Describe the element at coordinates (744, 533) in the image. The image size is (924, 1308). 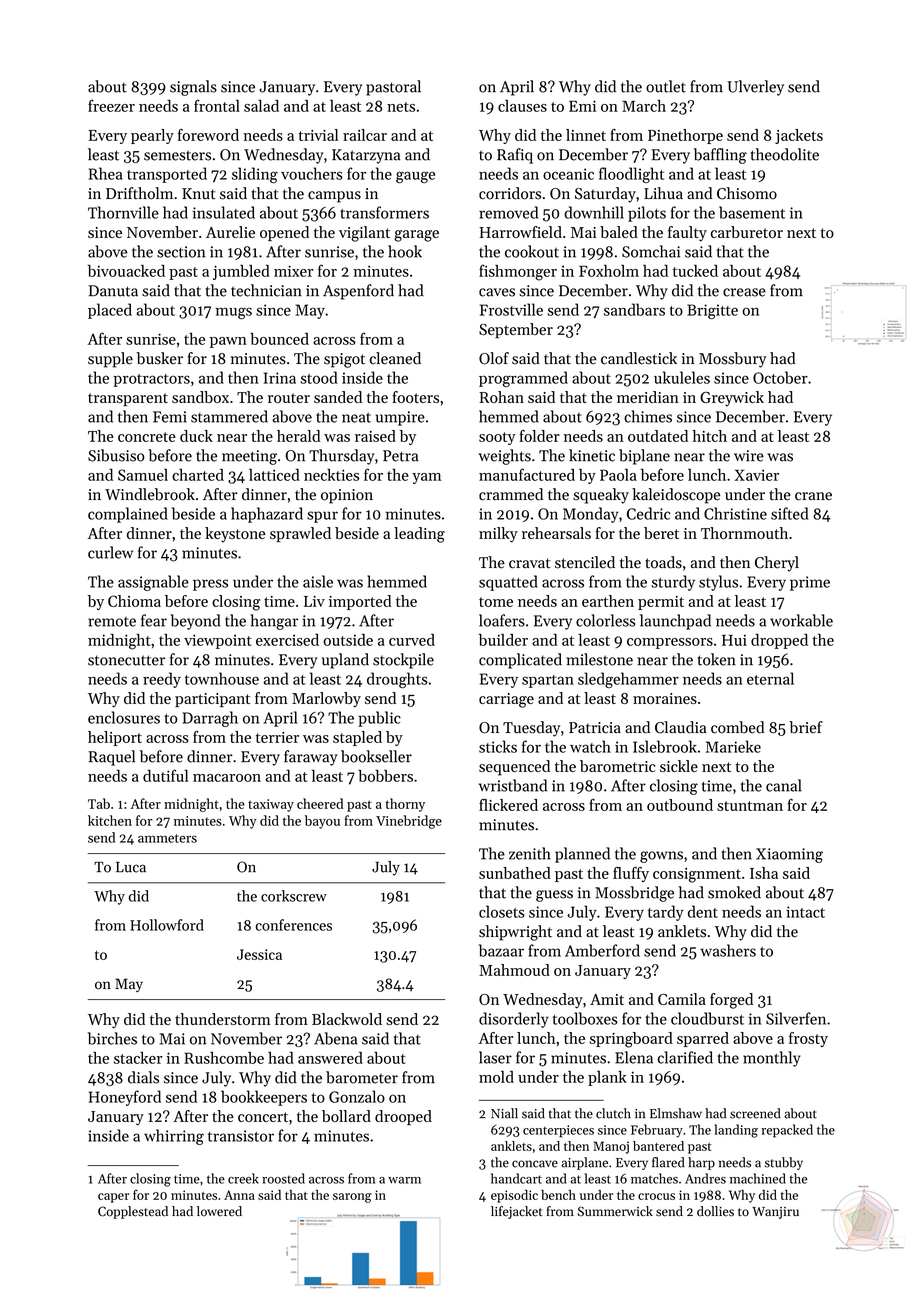
I see `Thornmouth` at that location.
